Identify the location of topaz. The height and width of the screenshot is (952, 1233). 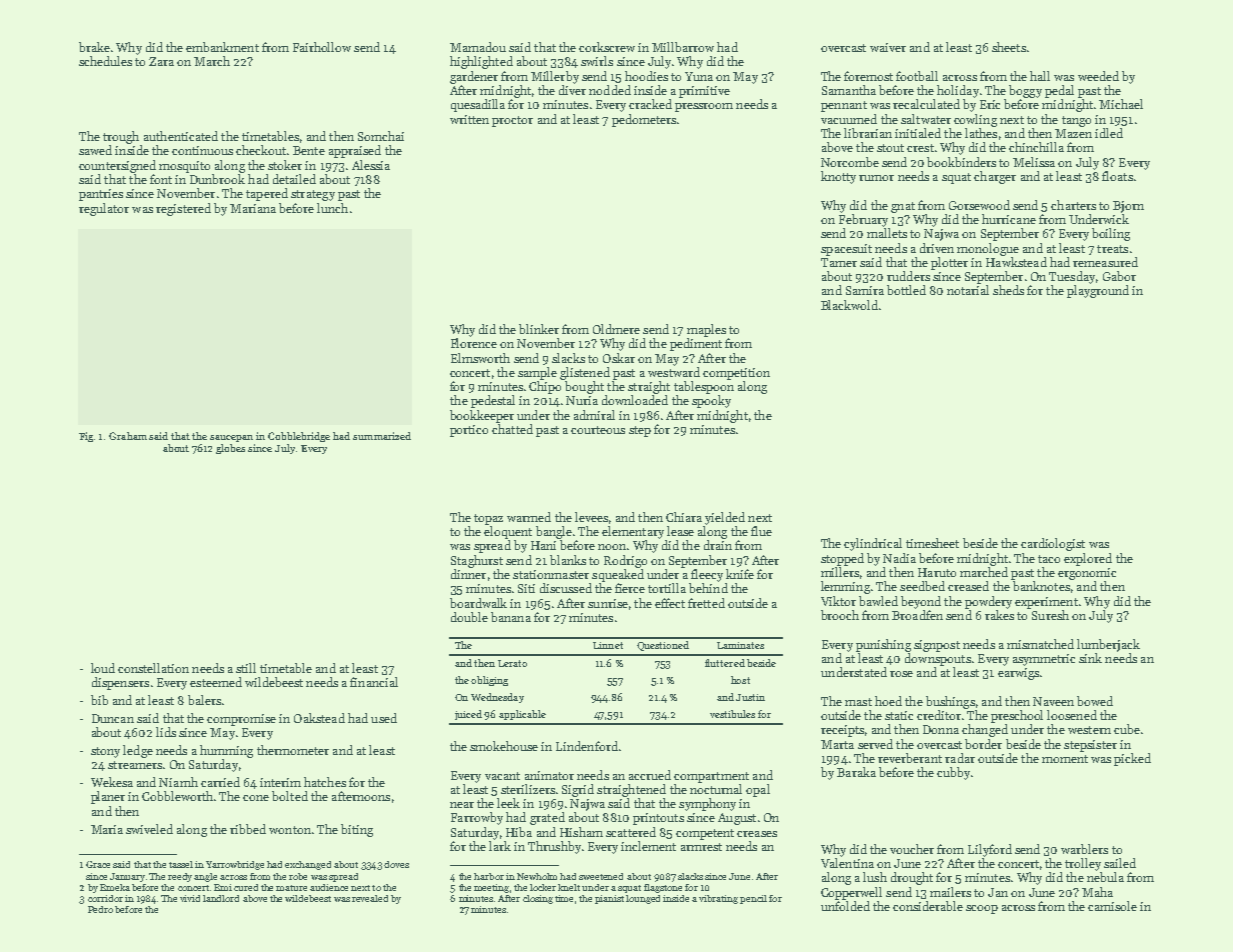
(488, 519).
